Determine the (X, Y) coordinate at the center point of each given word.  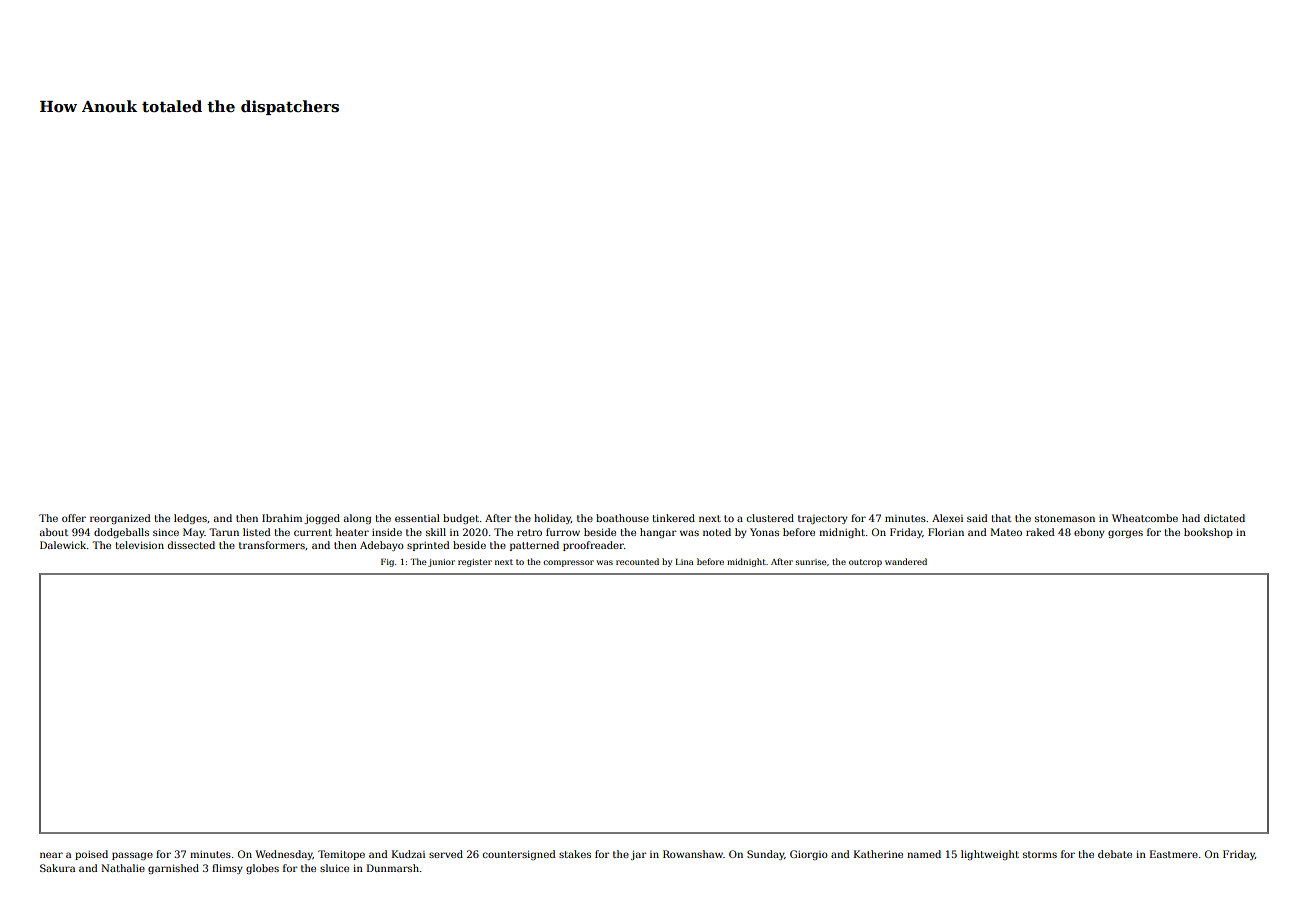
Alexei (947, 518)
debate (1115, 854)
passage (132, 856)
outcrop (865, 563)
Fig (387, 562)
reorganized (120, 519)
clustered (770, 518)
